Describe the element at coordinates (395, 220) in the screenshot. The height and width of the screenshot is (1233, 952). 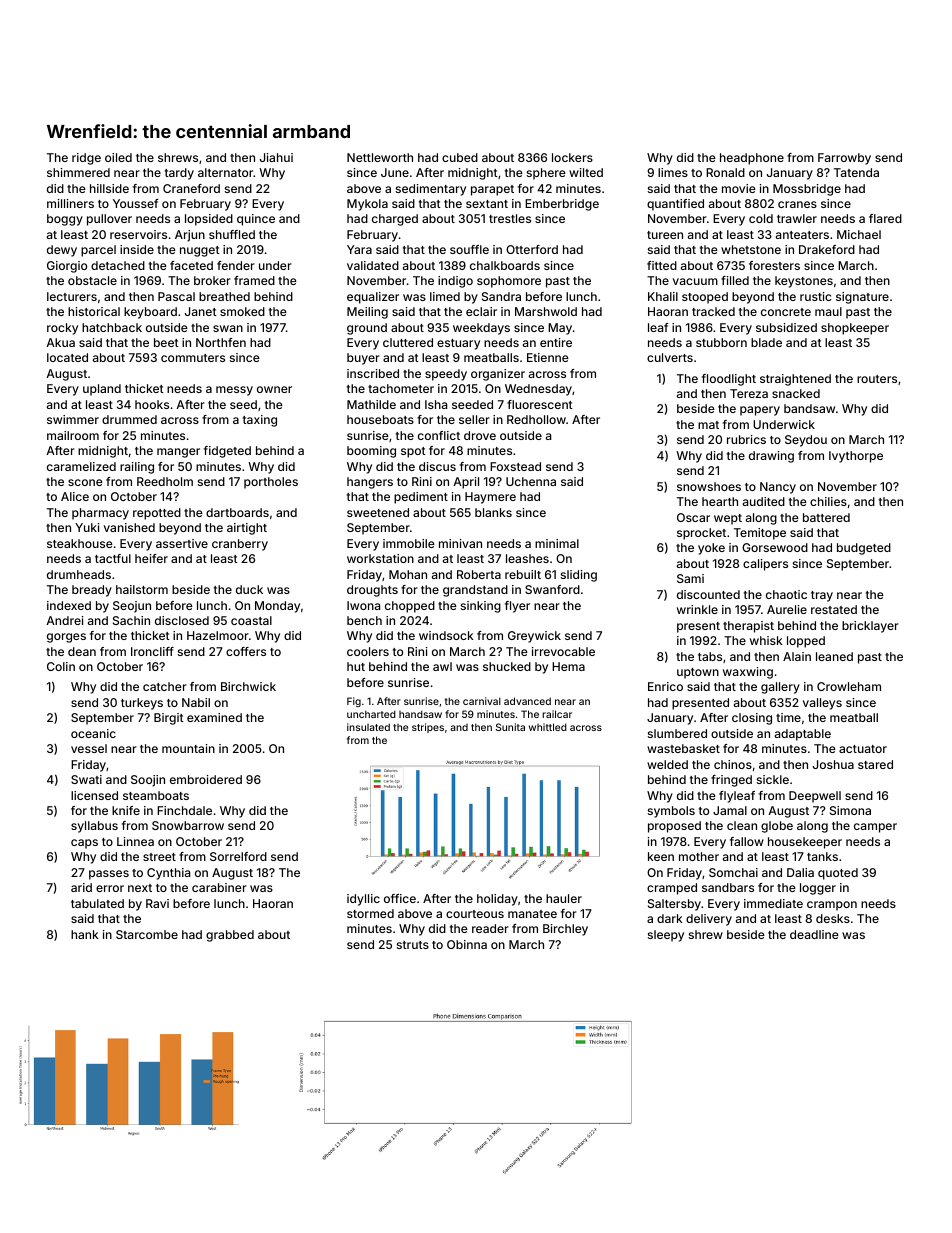
I see `charged` at that location.
